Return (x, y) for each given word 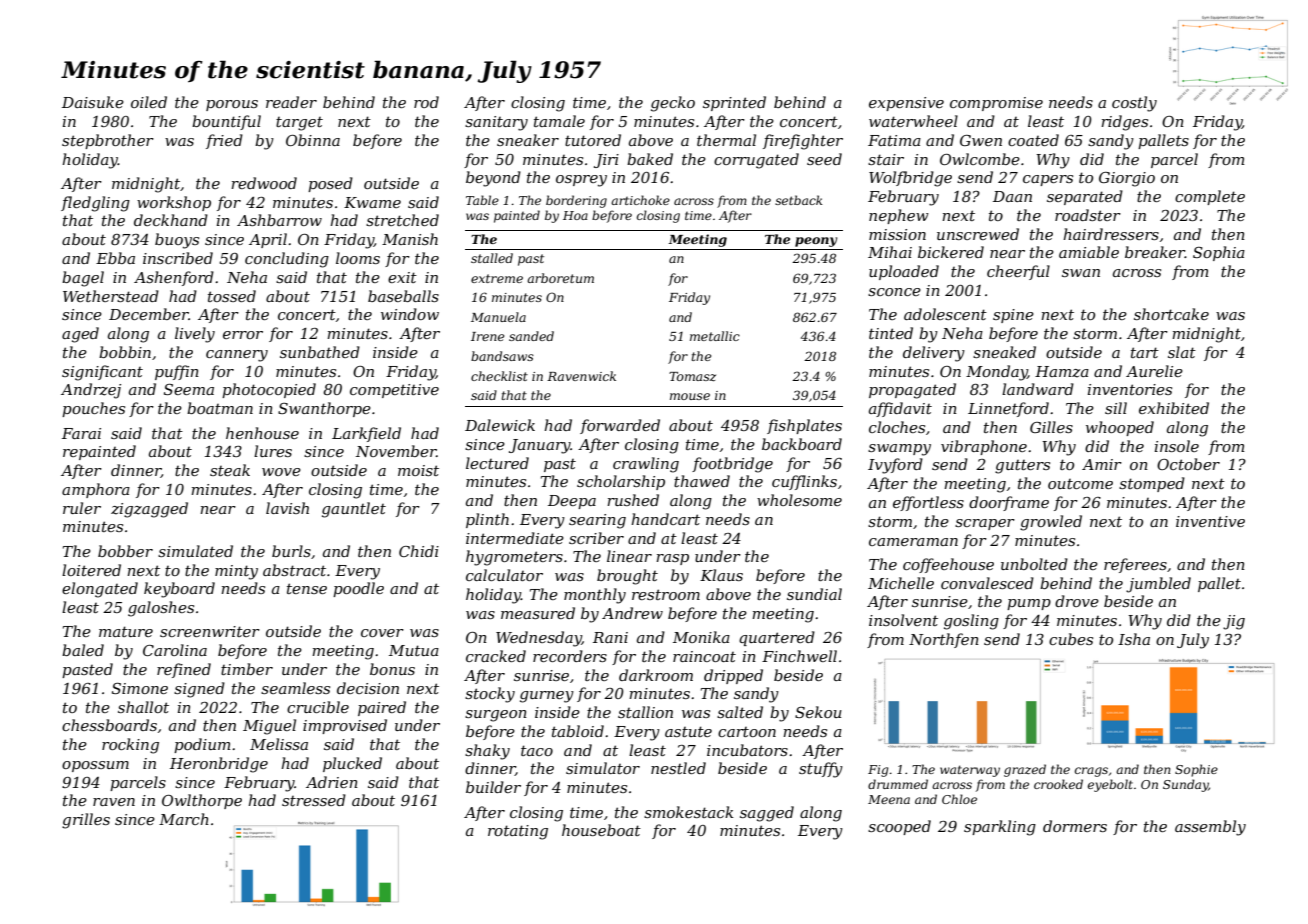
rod (426, 102)
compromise (996, 104)
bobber (125, 551)
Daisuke (93, 102)
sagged (767, 814)
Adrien (332, 782)
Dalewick (500, 425)
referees (1135, 565)
